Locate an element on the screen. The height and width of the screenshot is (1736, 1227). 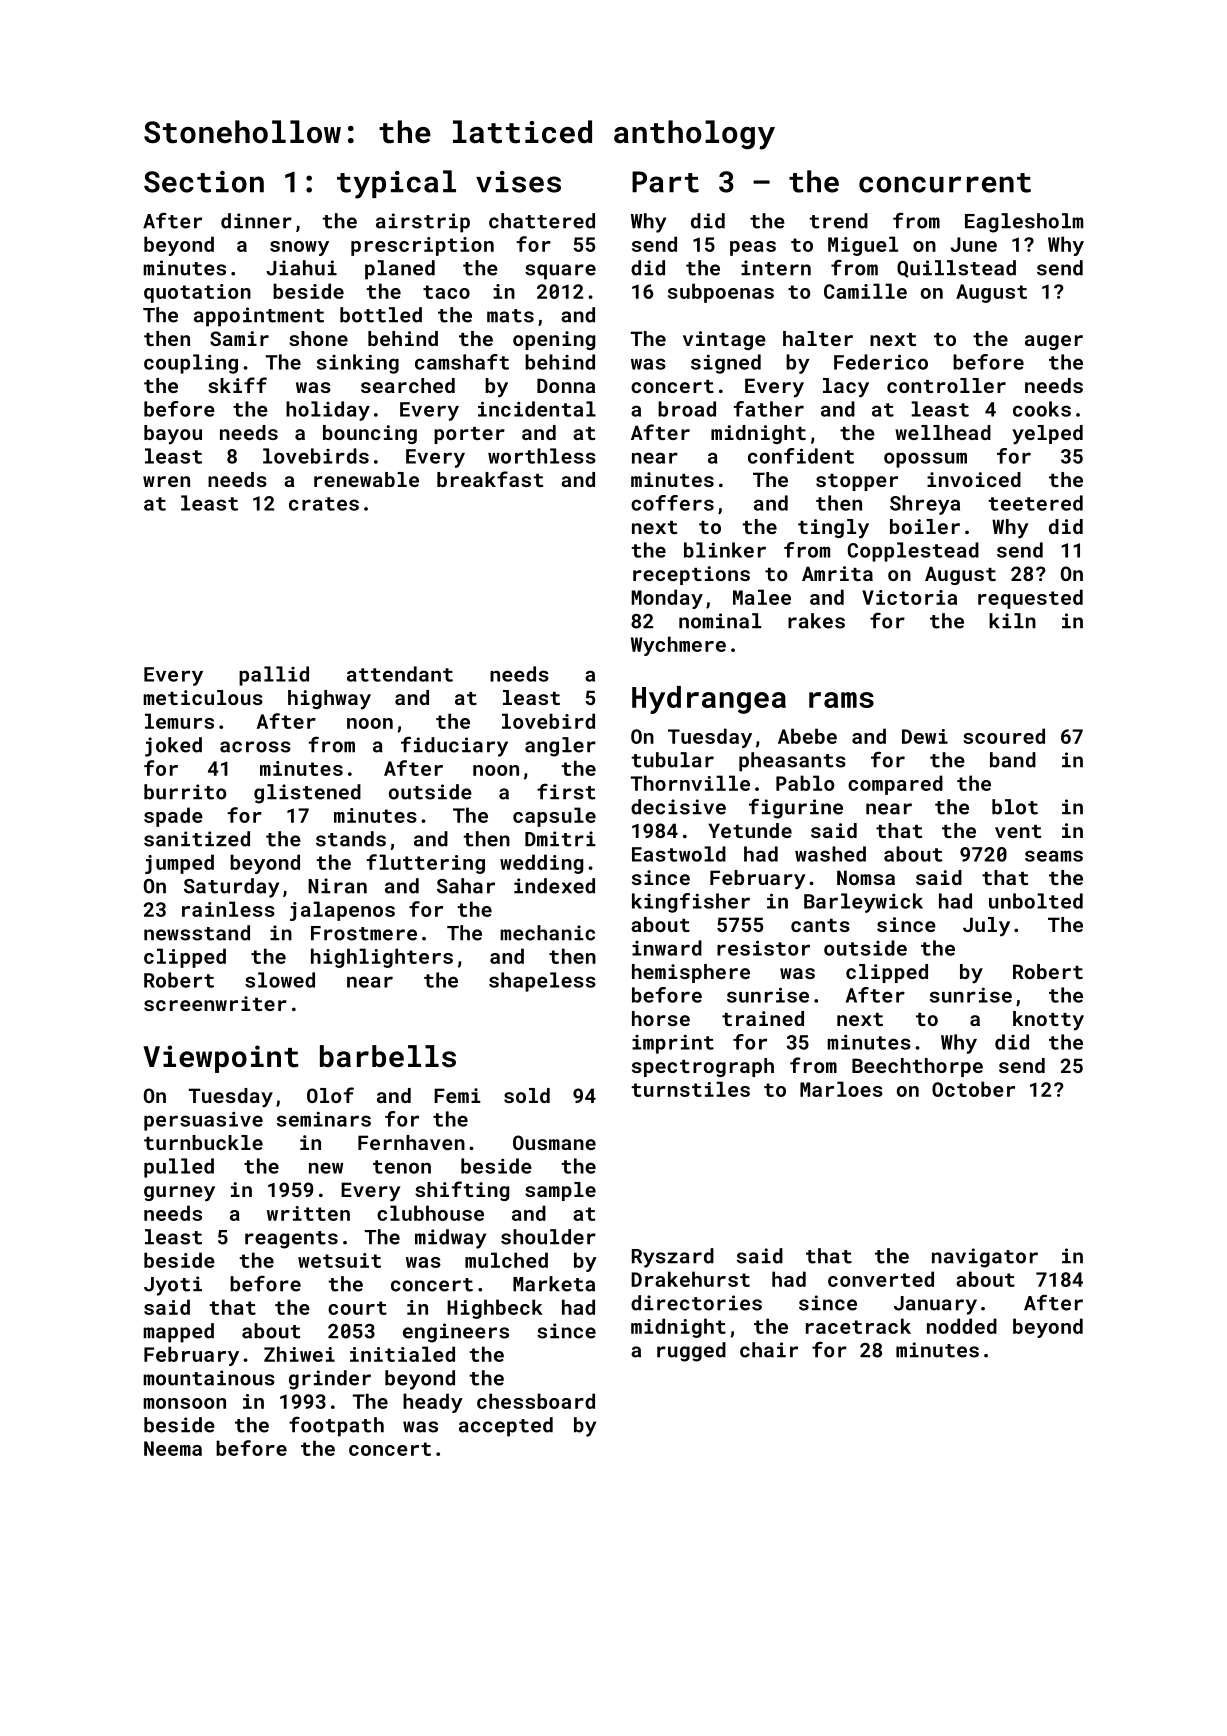
Sahar is located at coordinates (466, 886).
